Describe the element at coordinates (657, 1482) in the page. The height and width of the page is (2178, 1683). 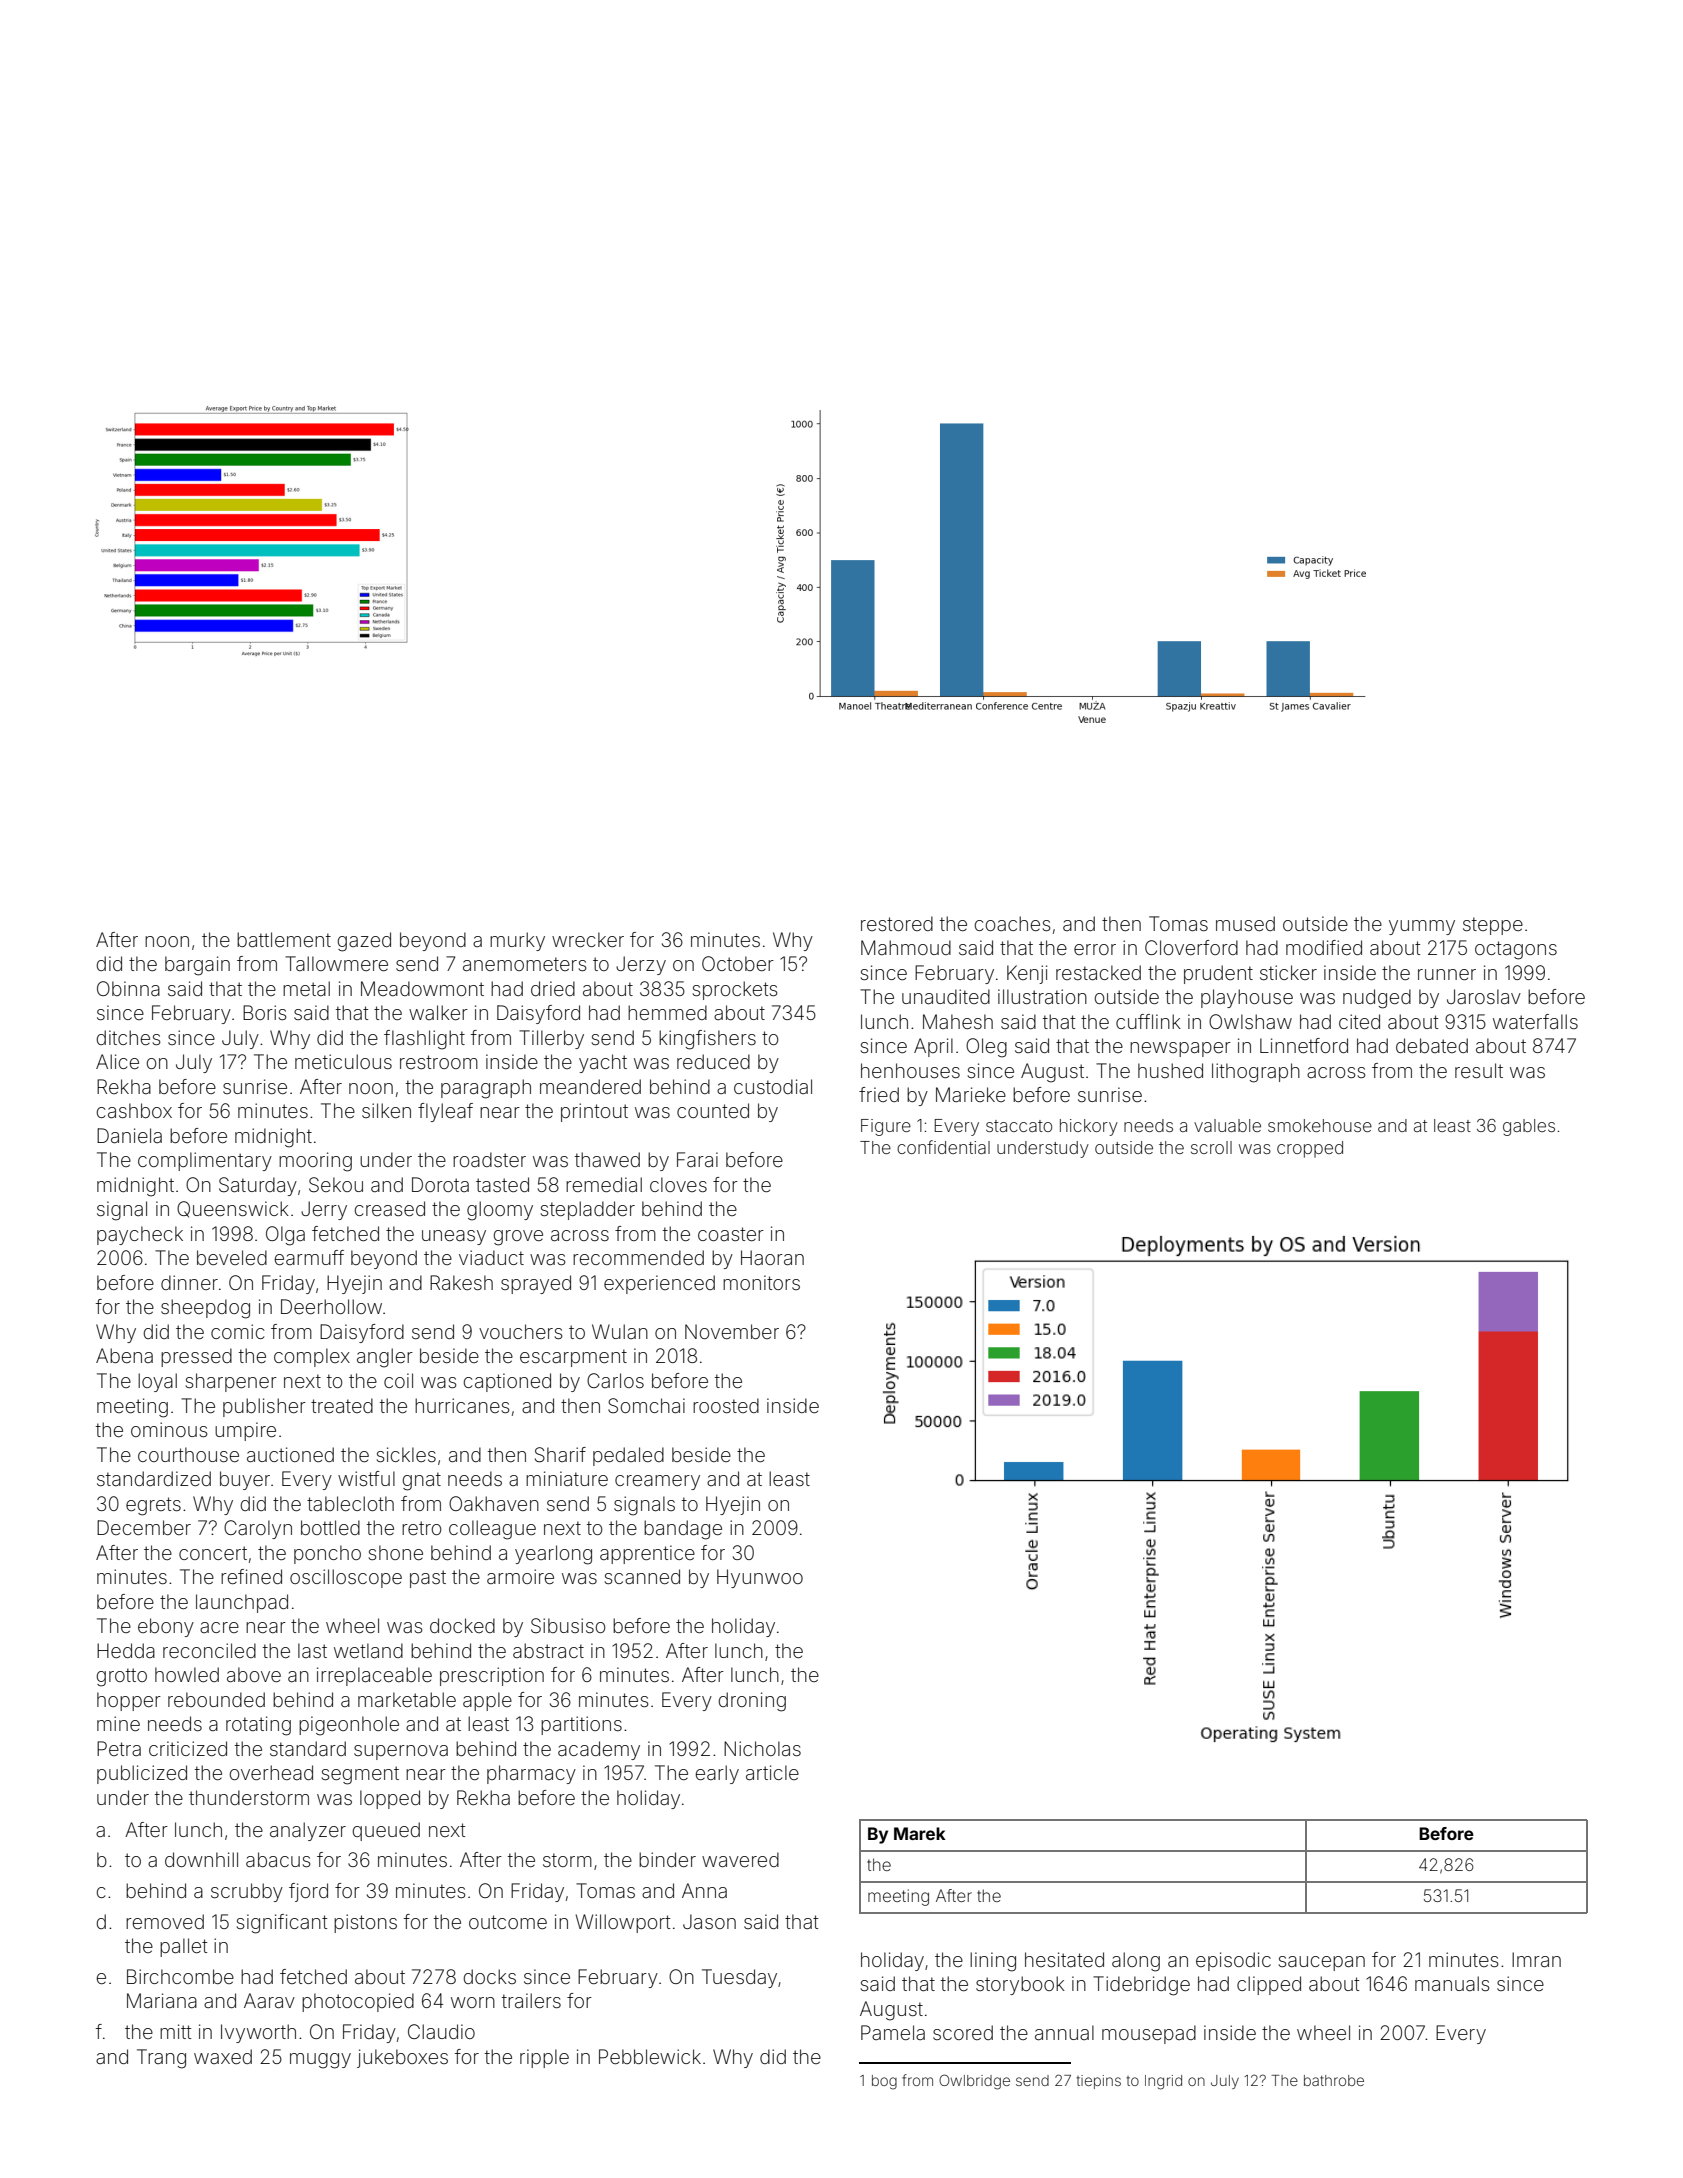
I see `creamery` at that location.
